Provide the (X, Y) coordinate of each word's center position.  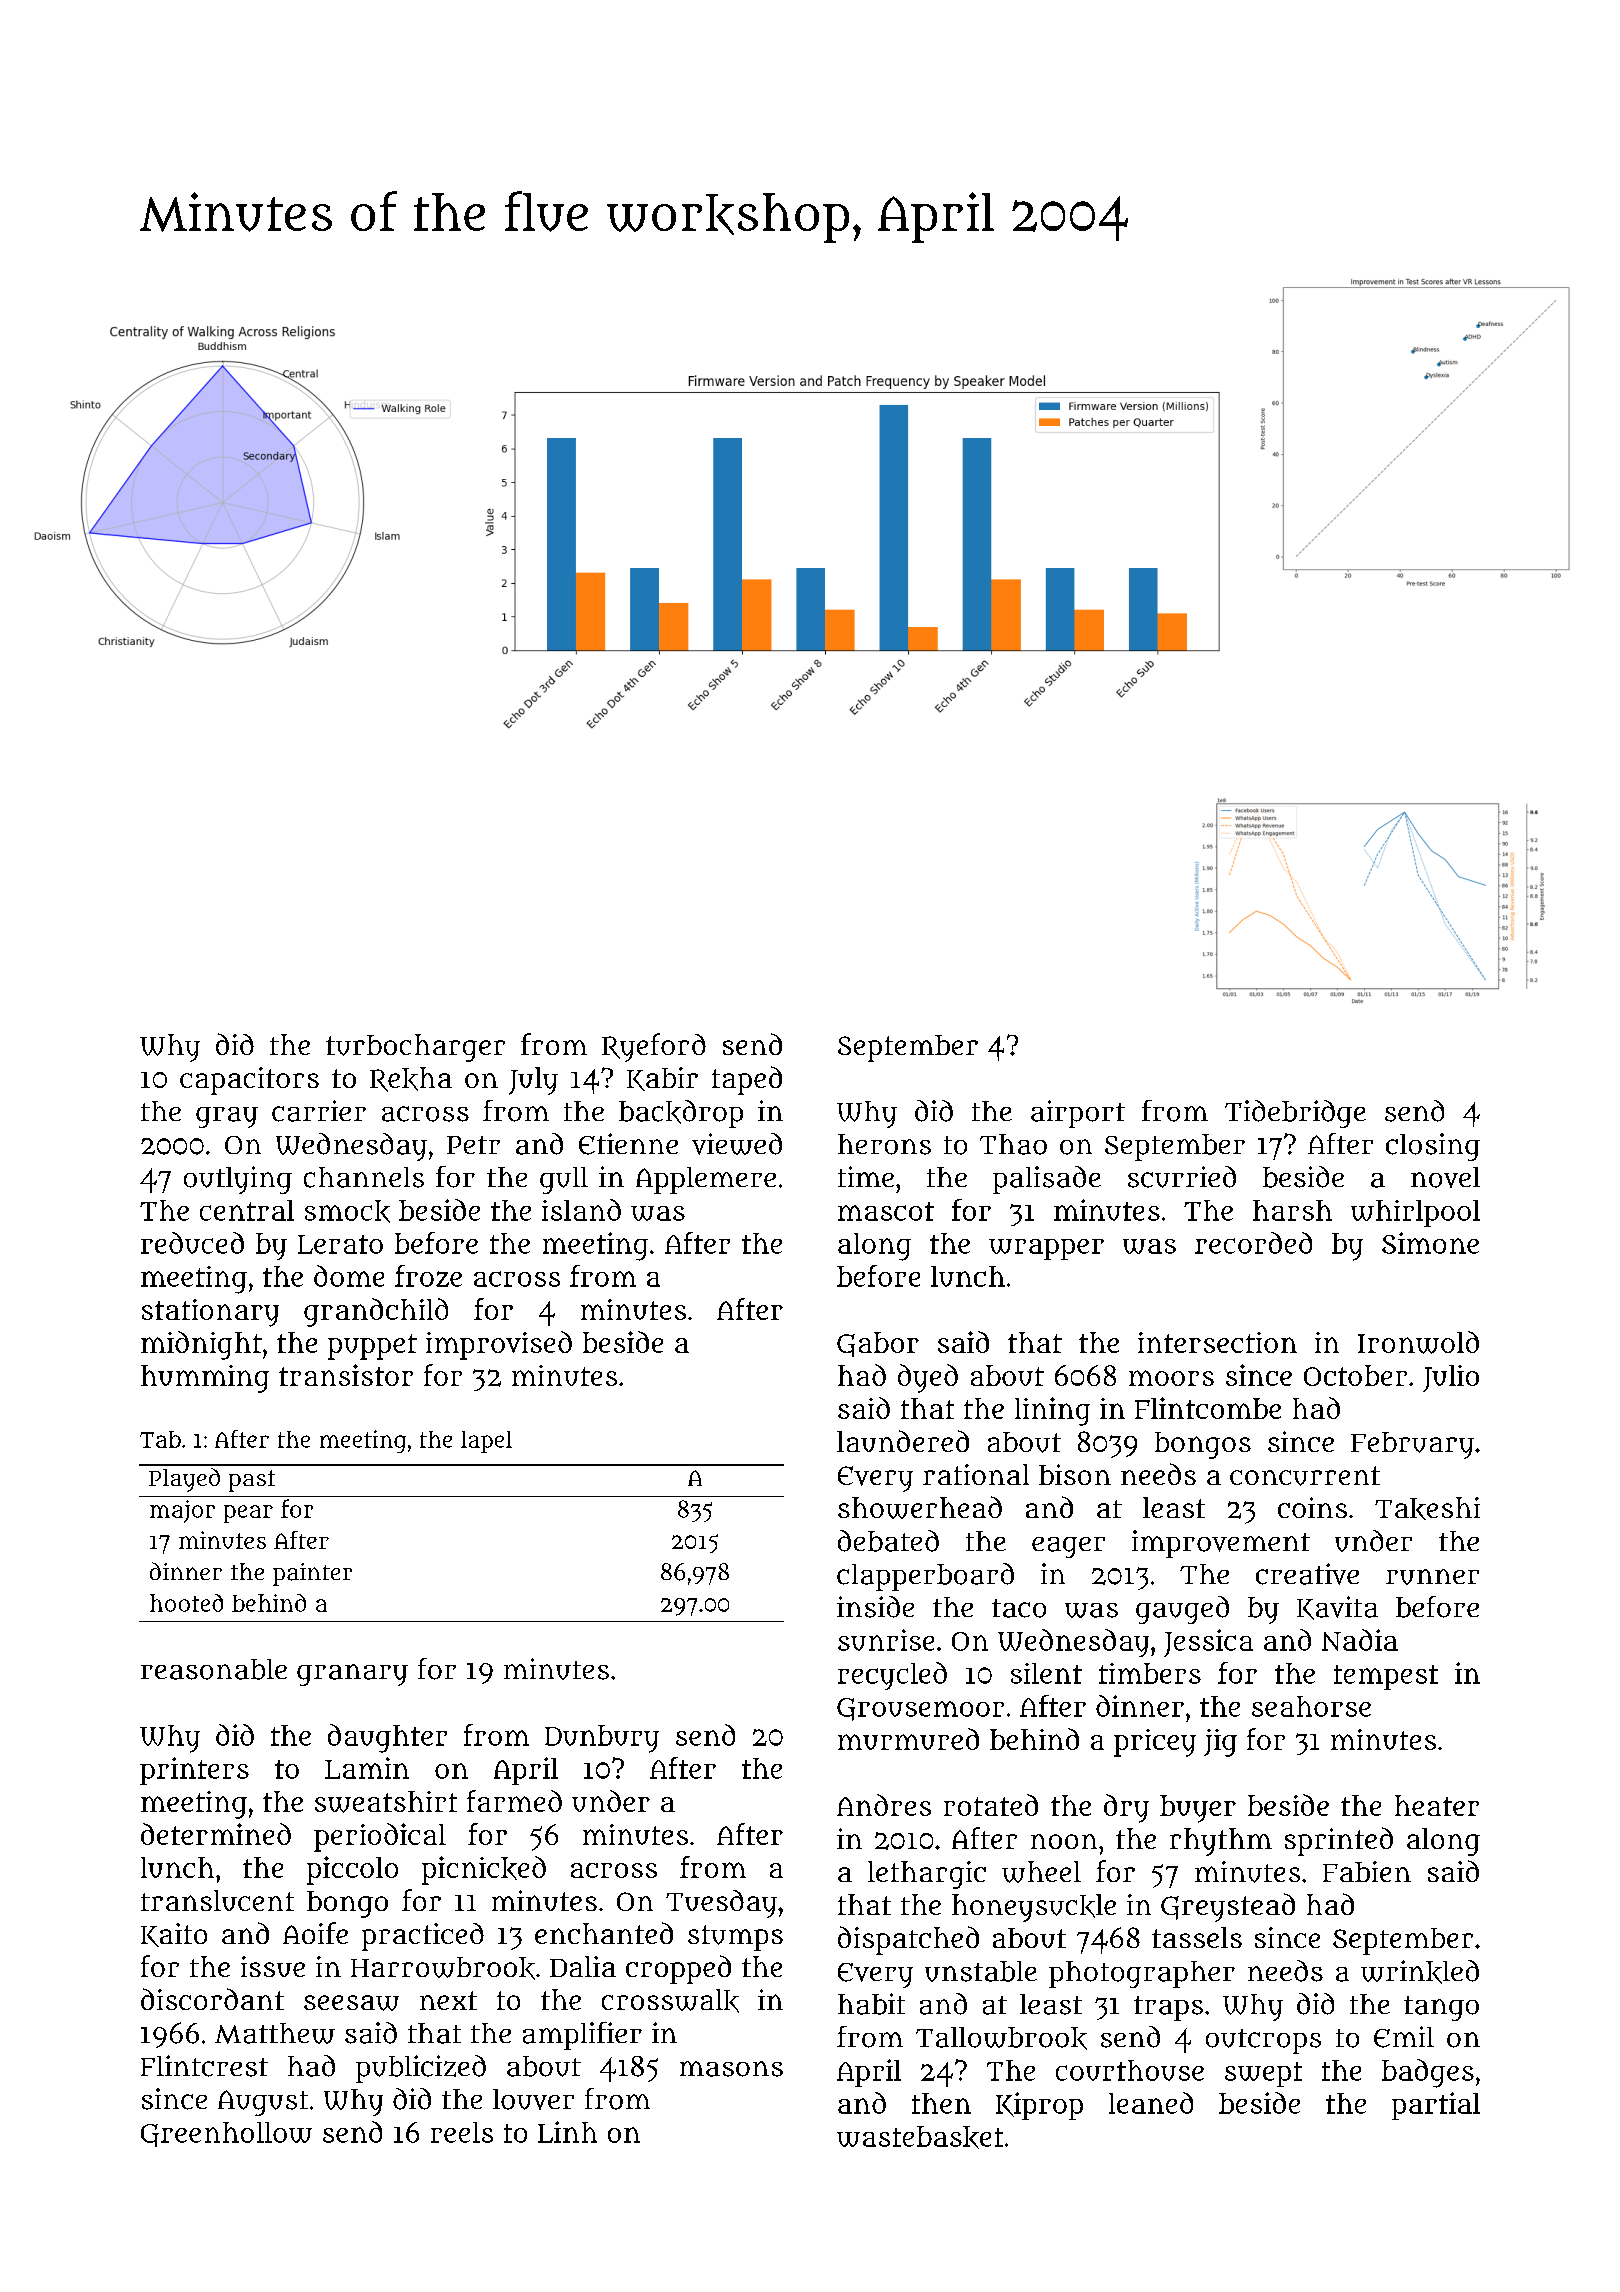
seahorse (1311, 1706)
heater (1437, 1805)
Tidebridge (1295, 1114)
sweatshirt (386, 1802)
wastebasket (920, 2137)
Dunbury (602, 1739)
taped (747, 1080)
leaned (1151, 2103)
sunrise (886, 1640)
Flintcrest (204, 2066)
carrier (319, 1111)
